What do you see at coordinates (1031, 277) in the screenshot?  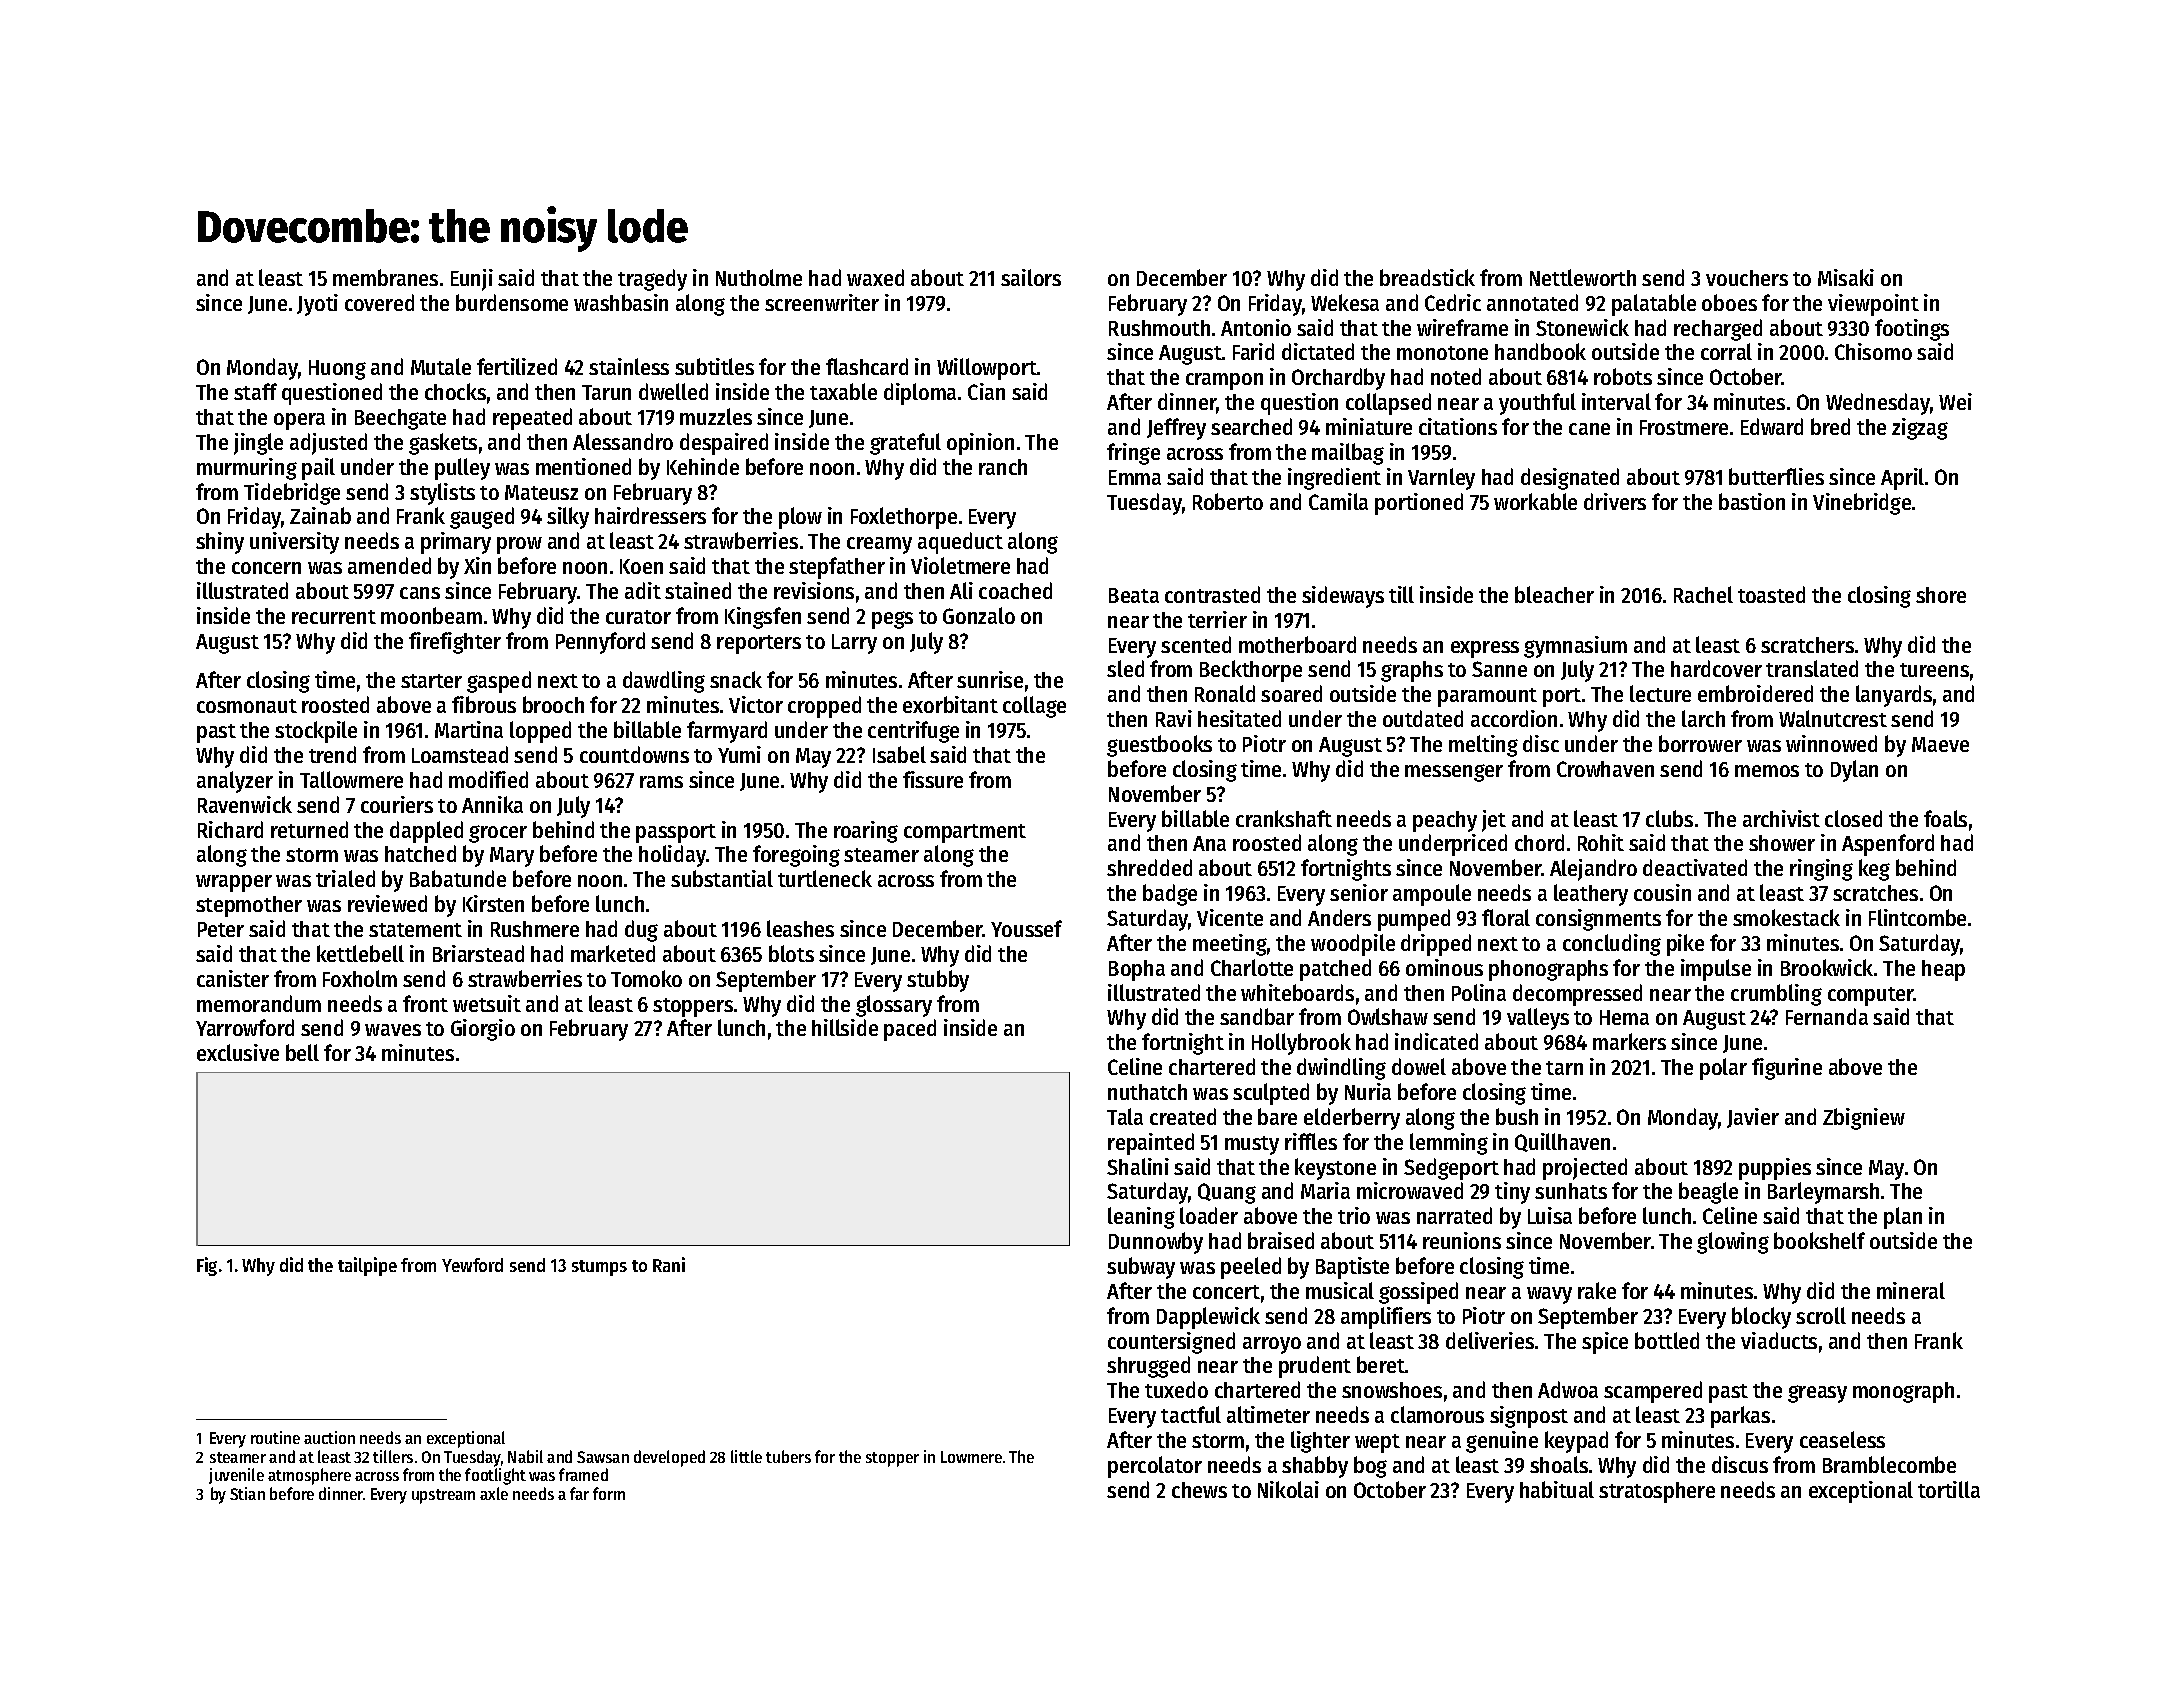 I see `sailors` at bounding box center [1031, 277].
